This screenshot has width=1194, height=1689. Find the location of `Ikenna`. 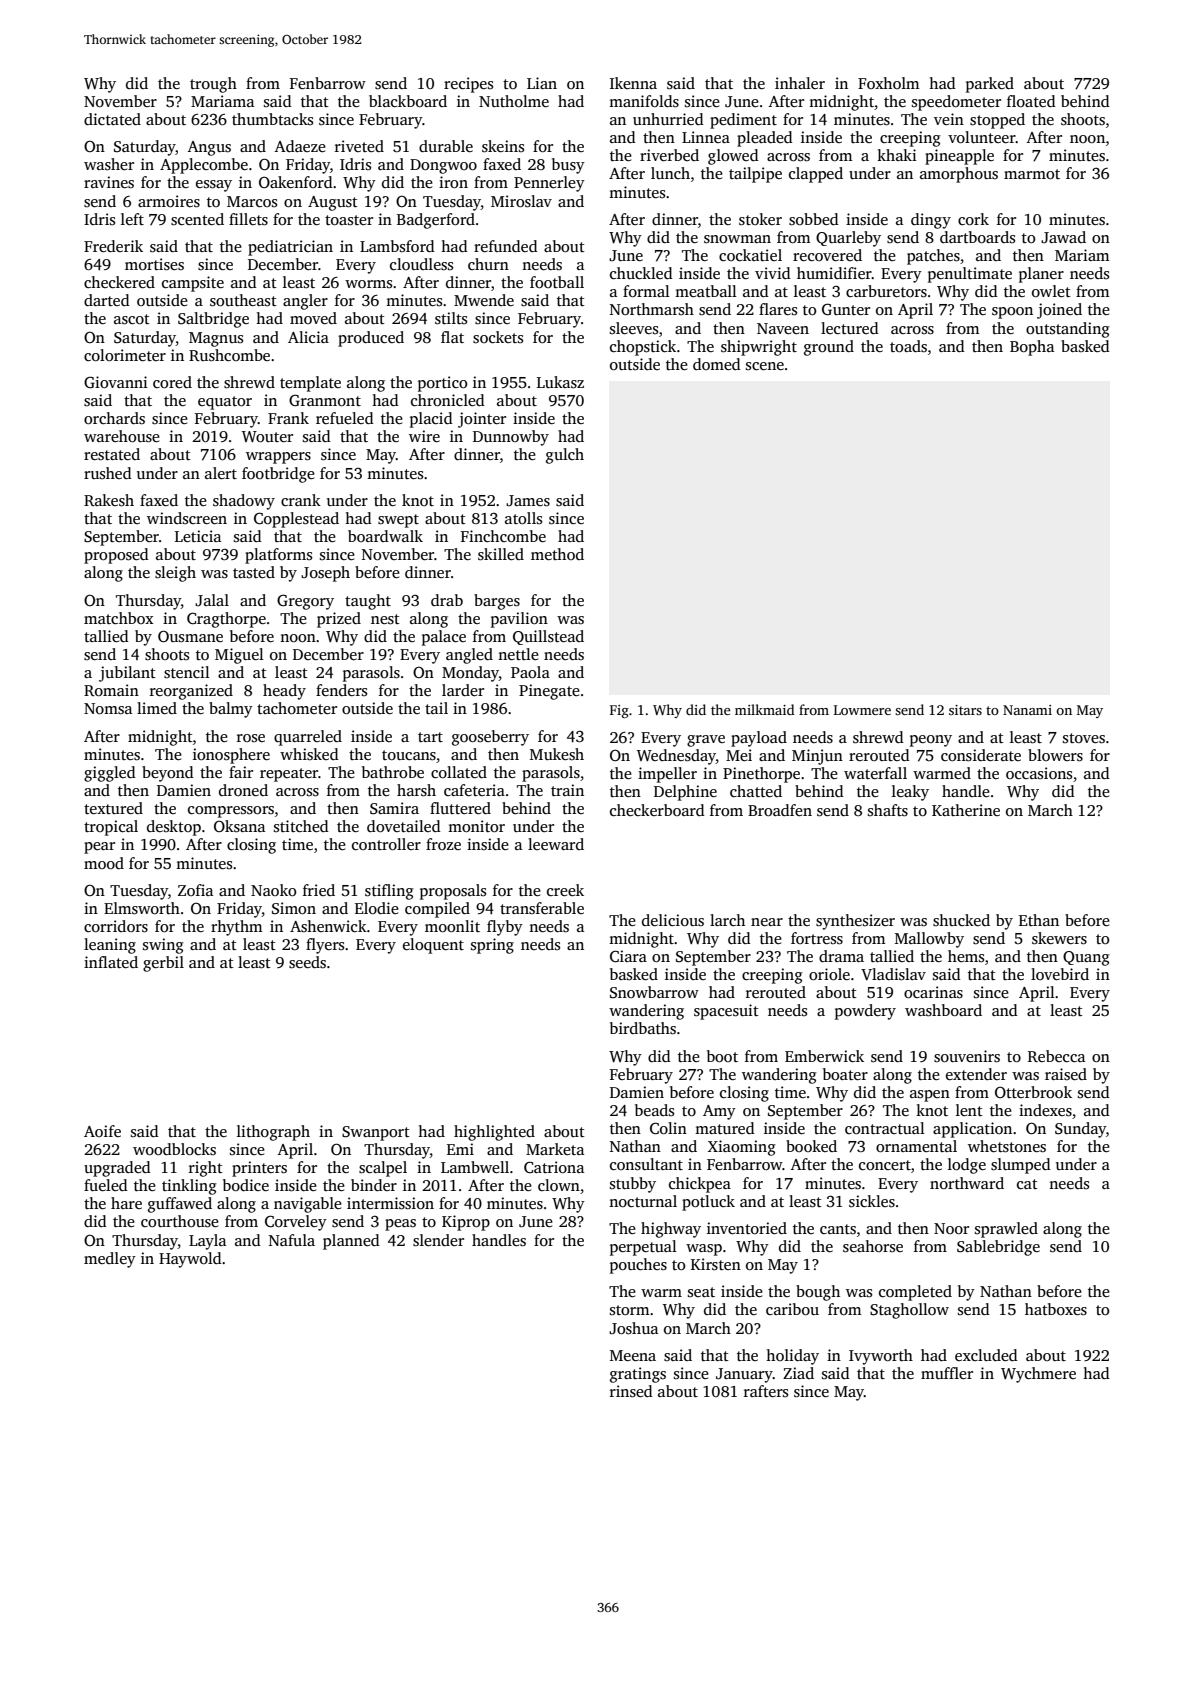

Ikenna is located at coordinates (633, 83).
